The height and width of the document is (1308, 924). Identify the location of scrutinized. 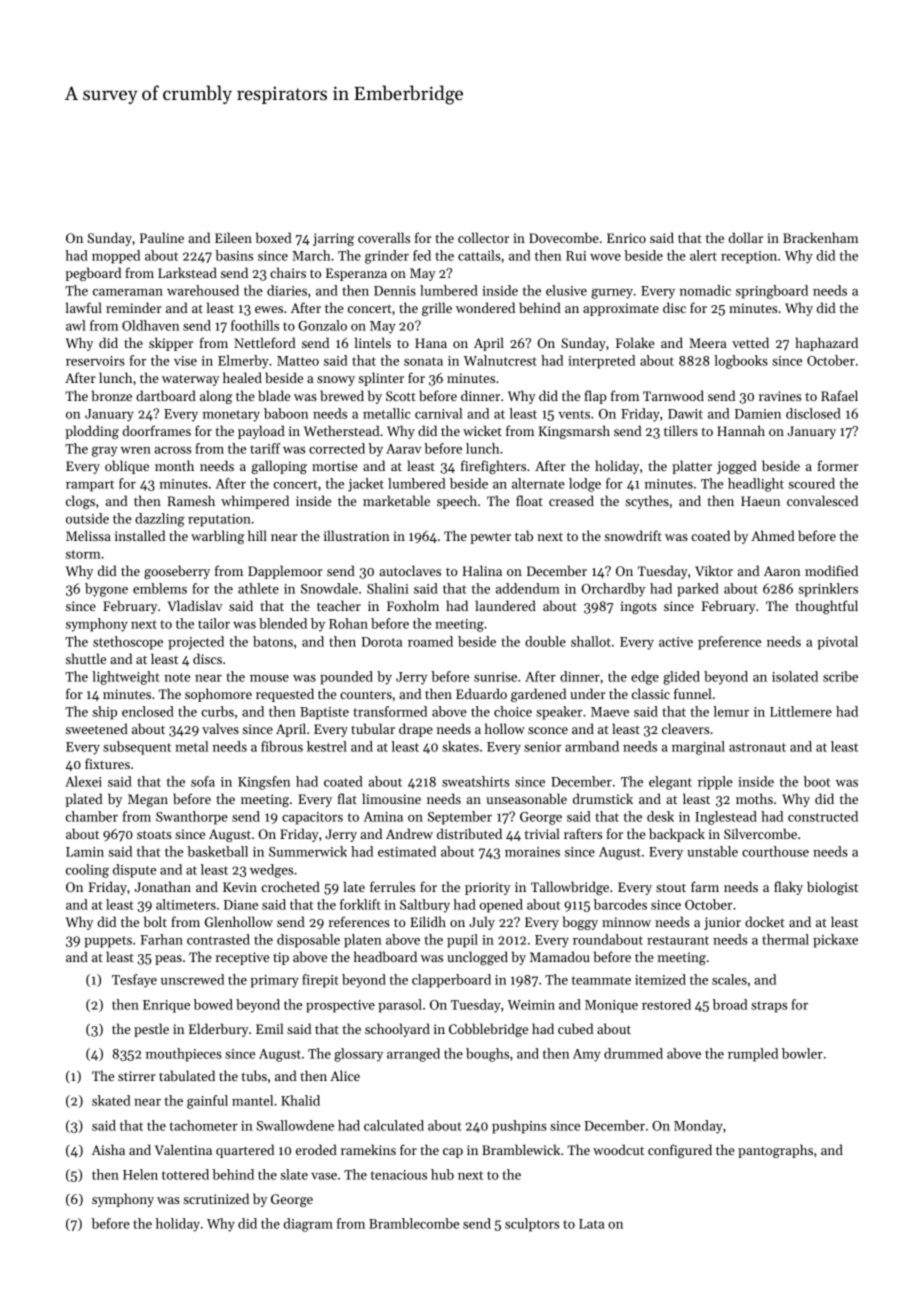
(216, 1198).
